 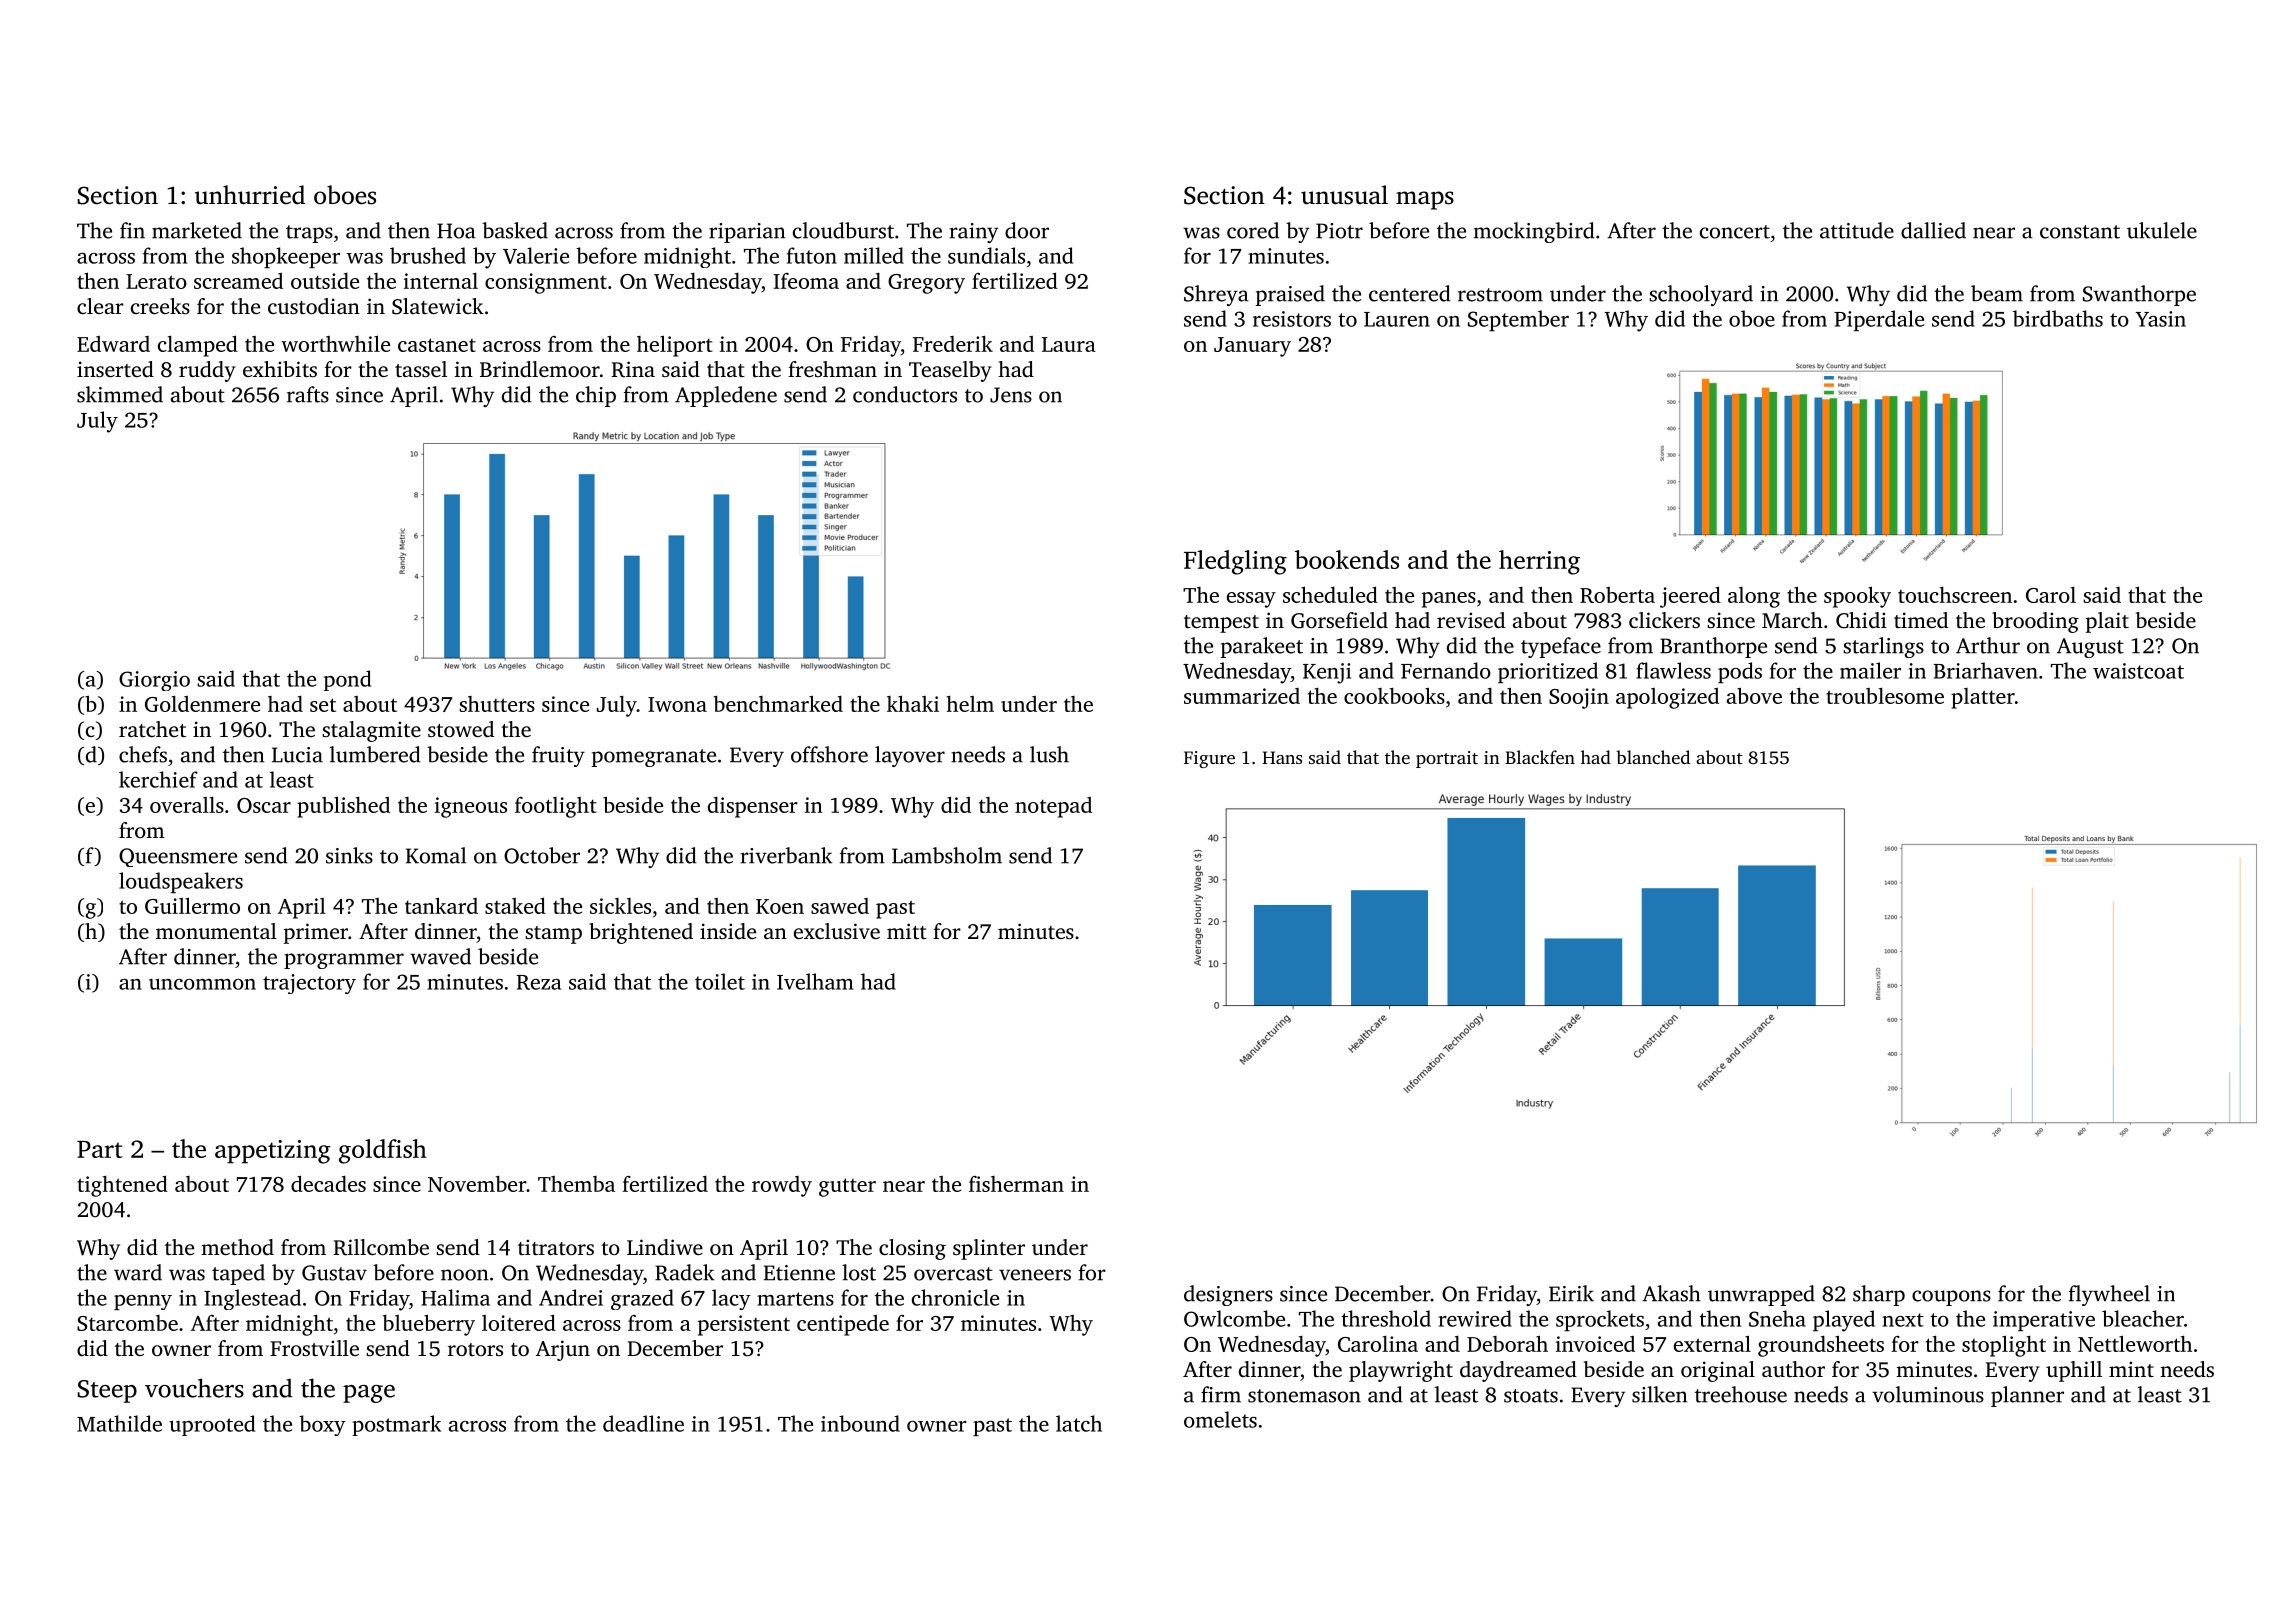 I want to click on Soojin, so click(x=1579, y=698).
